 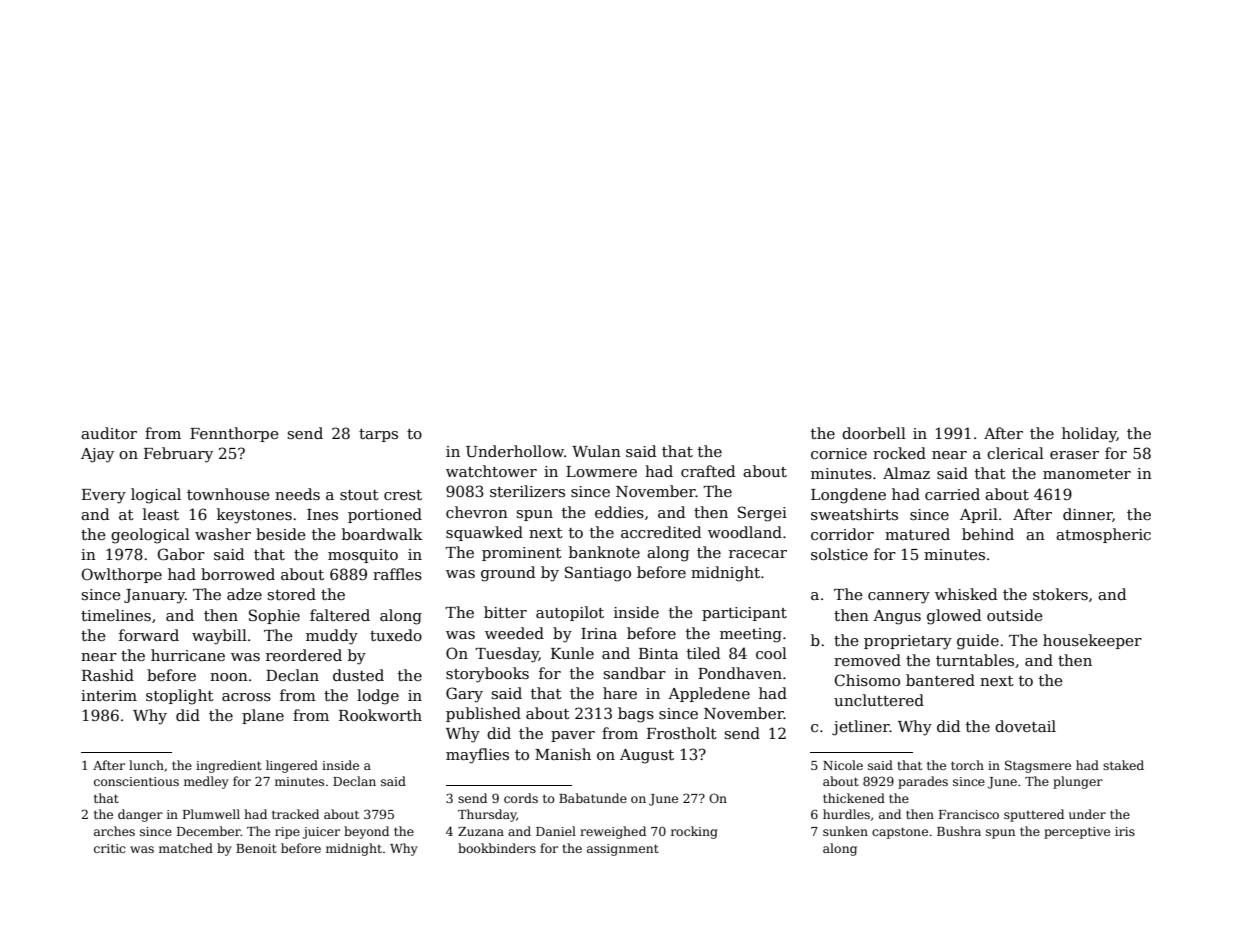 I want to click on Owlthorpe, so click(x=122, y=575).
